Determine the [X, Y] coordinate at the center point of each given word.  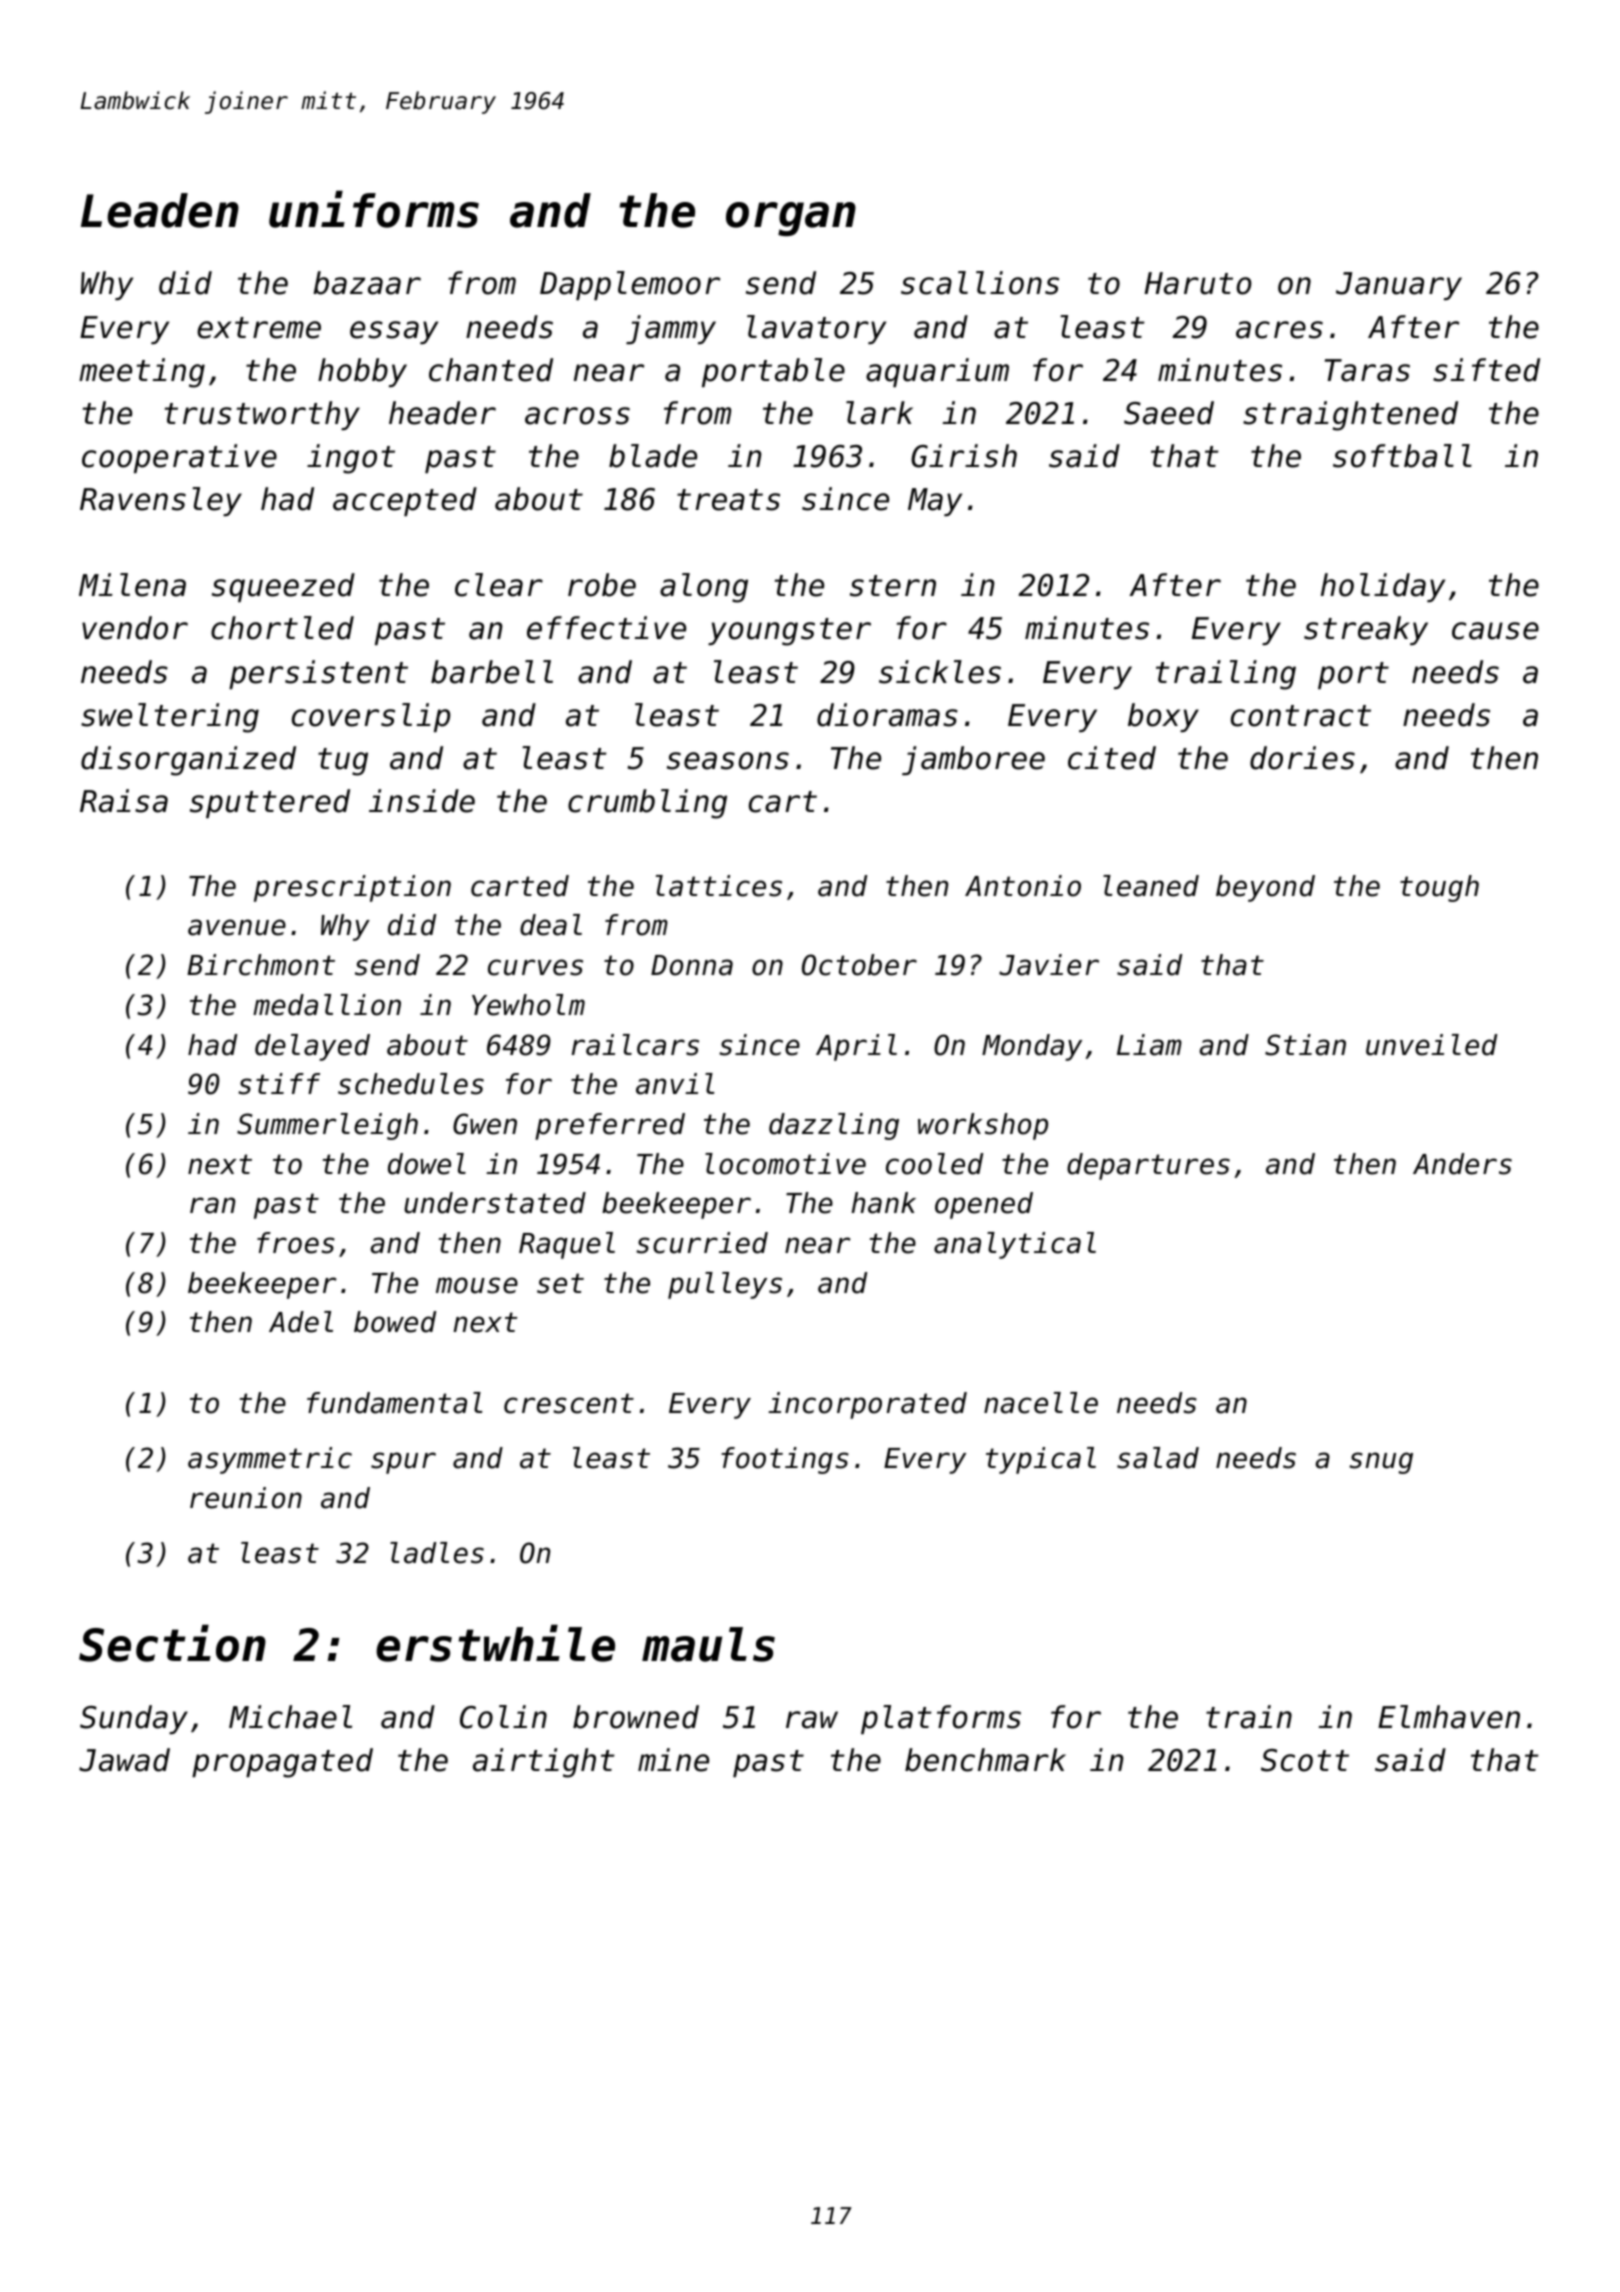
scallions [980, 283]
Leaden [160, 210]
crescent [569, 1403]
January [1399, 286]
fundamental [395, 1403]
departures [1148, 1166]
